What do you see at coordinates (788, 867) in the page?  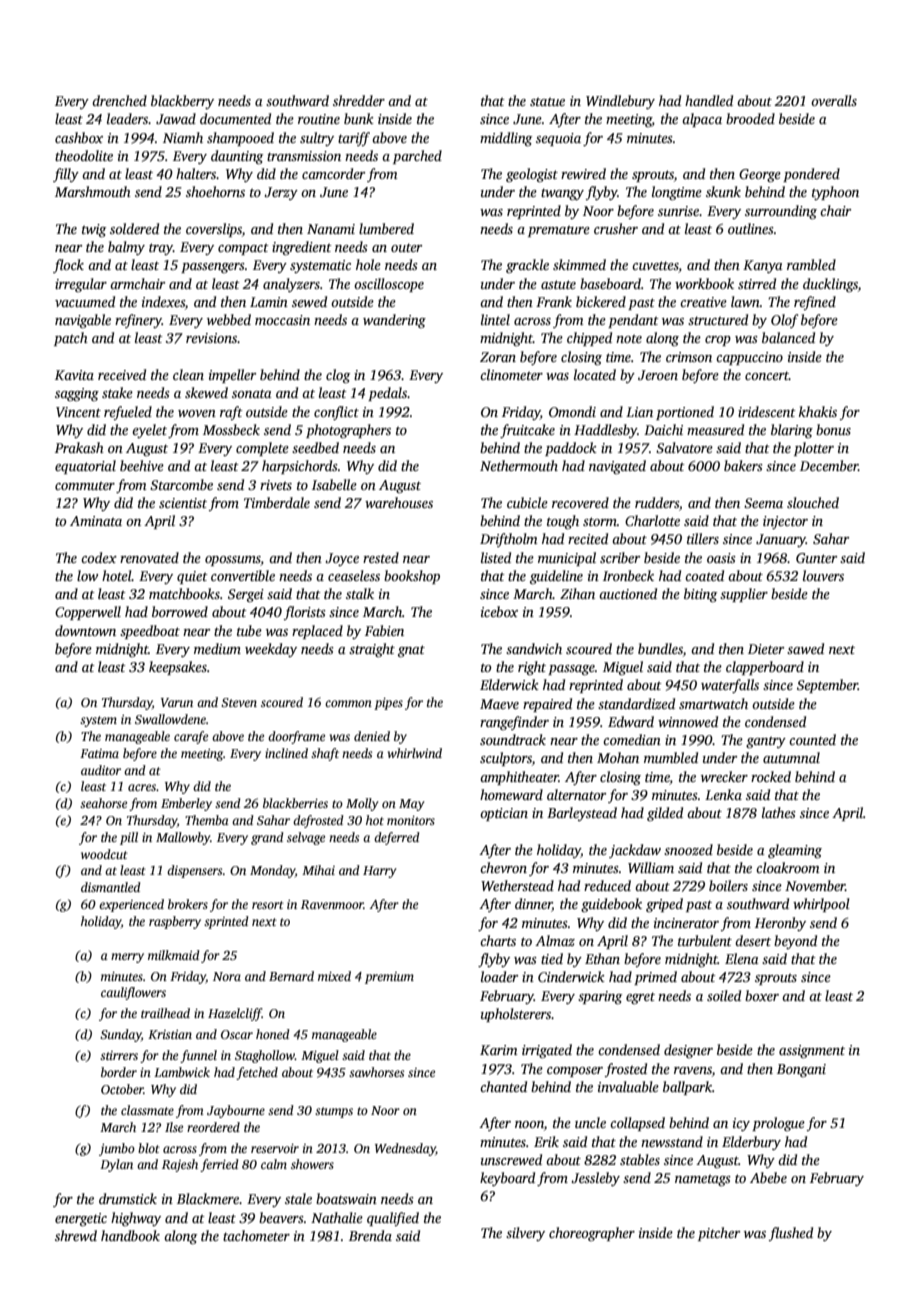 I see `cloakroom` at bounding box center [788, 867].
